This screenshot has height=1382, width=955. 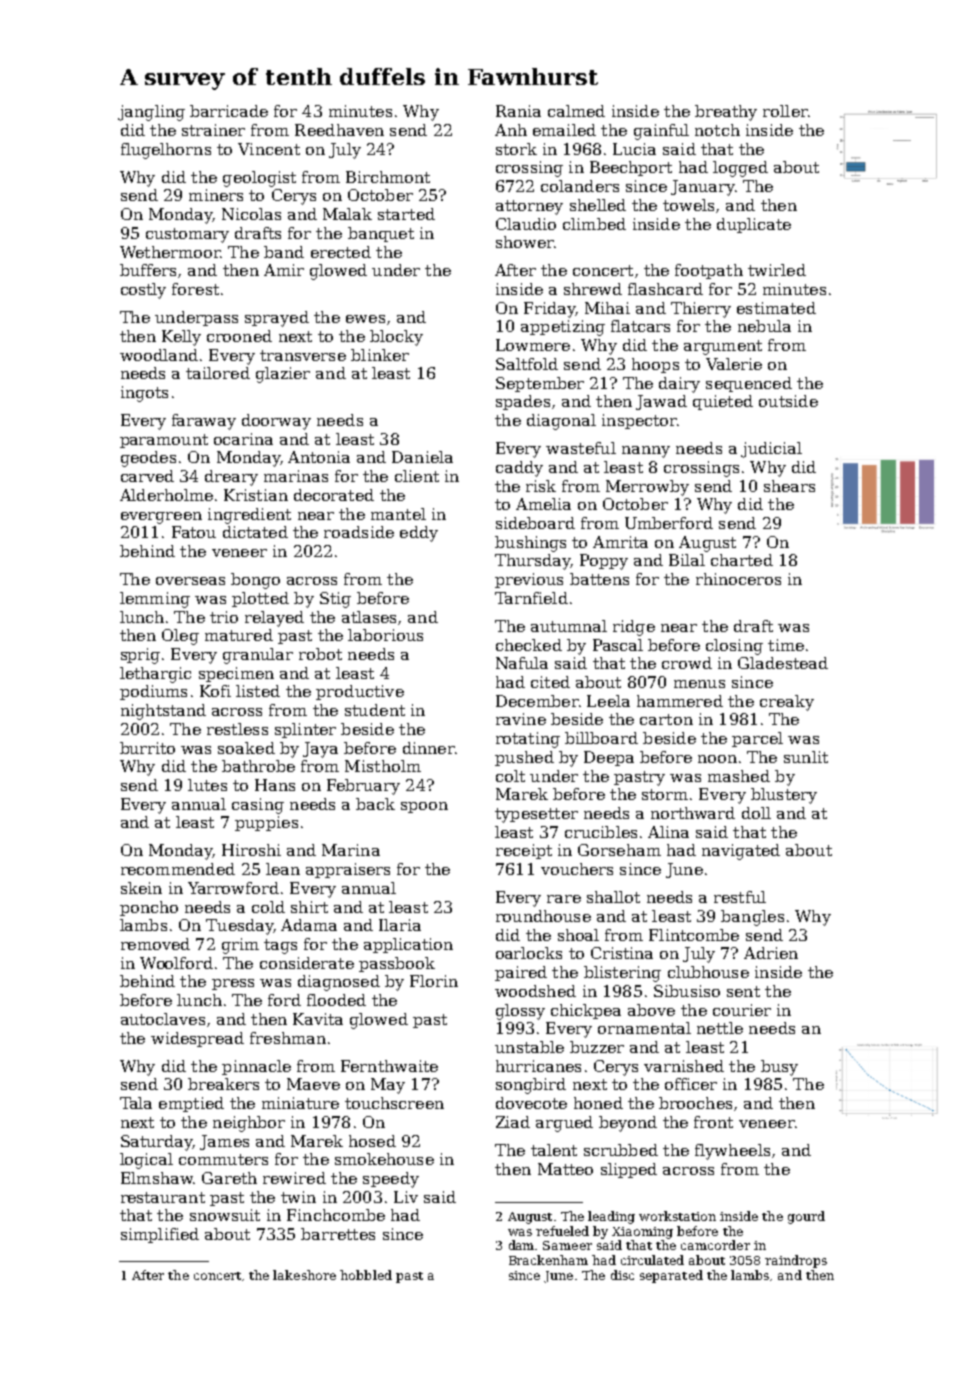 I want to click on speedy, so click(x=391, y=1180).
